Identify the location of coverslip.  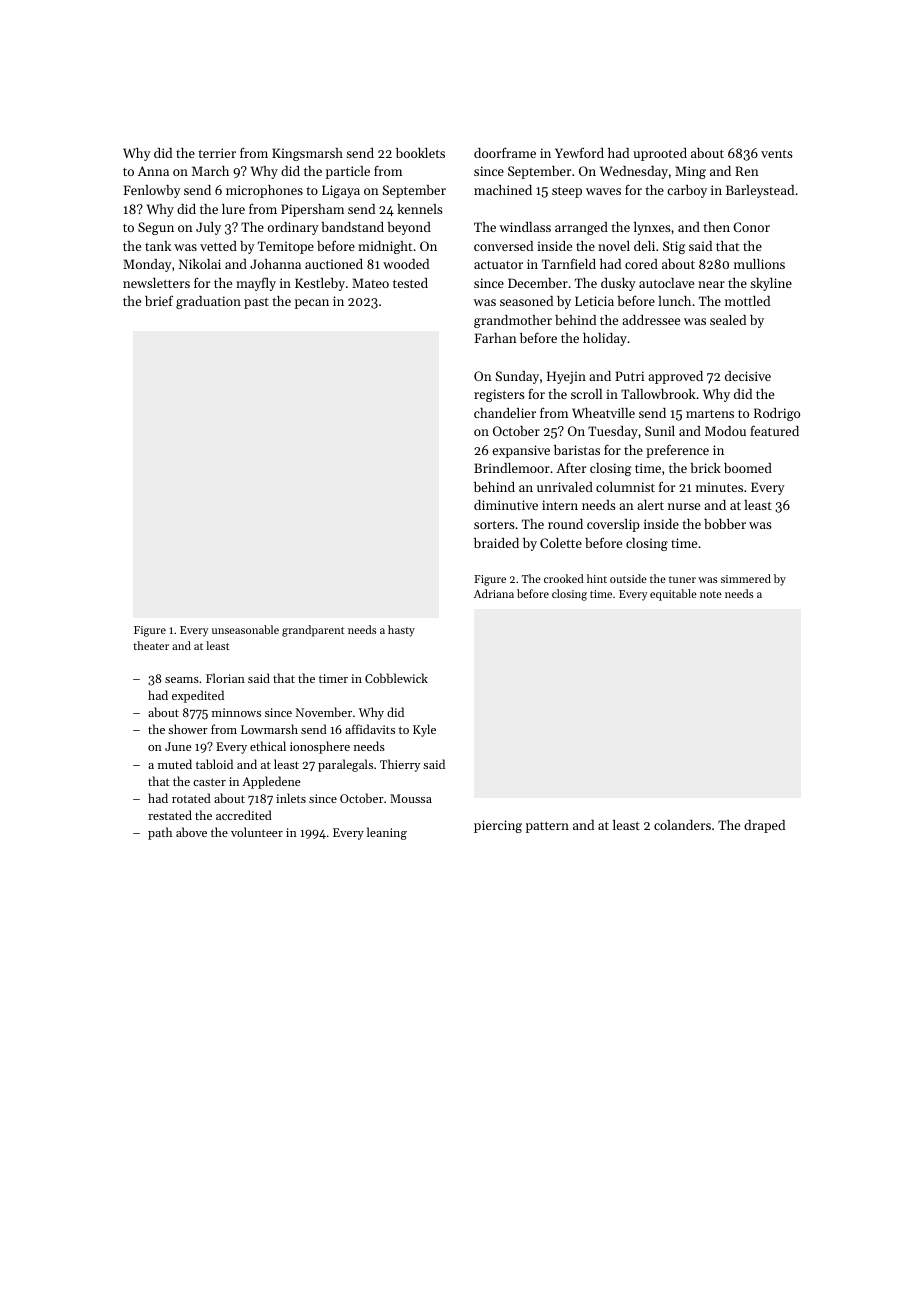
(613, 525).
